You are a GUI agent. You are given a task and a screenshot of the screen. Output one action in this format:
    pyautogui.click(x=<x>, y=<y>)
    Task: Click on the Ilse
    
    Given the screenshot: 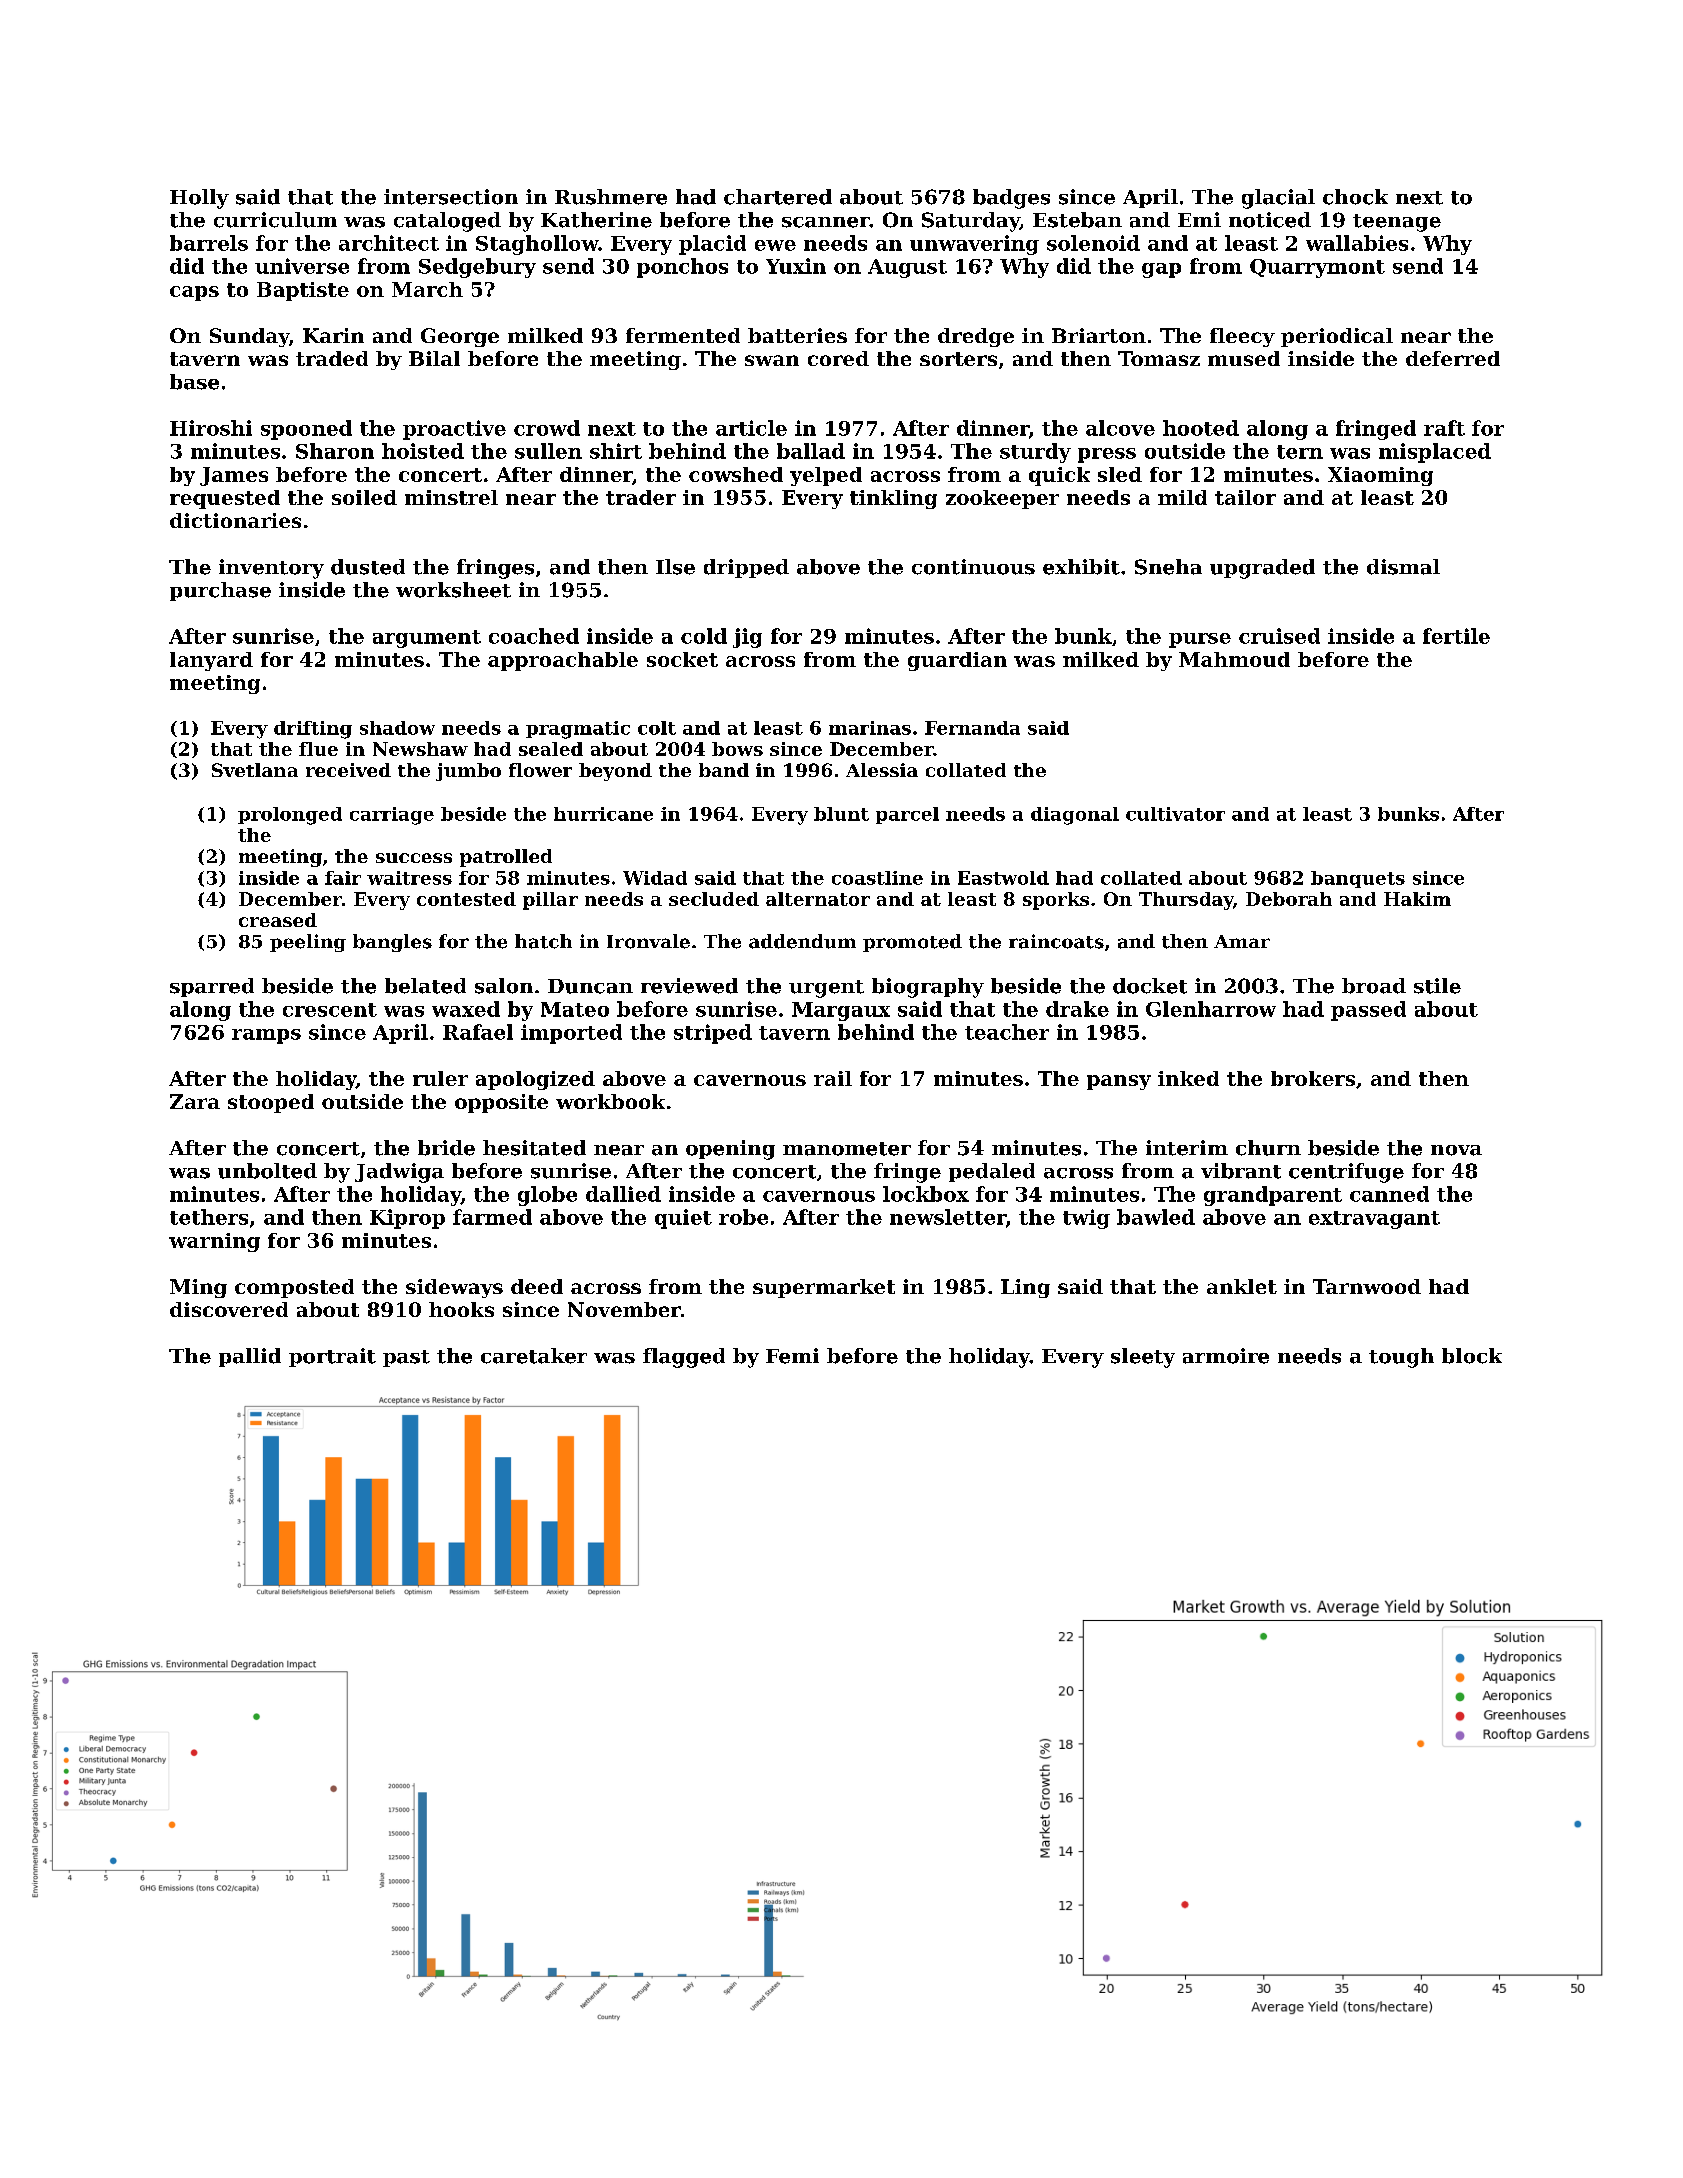 What is the action you would take?
    pyautogui.click(x=675, y=567)
